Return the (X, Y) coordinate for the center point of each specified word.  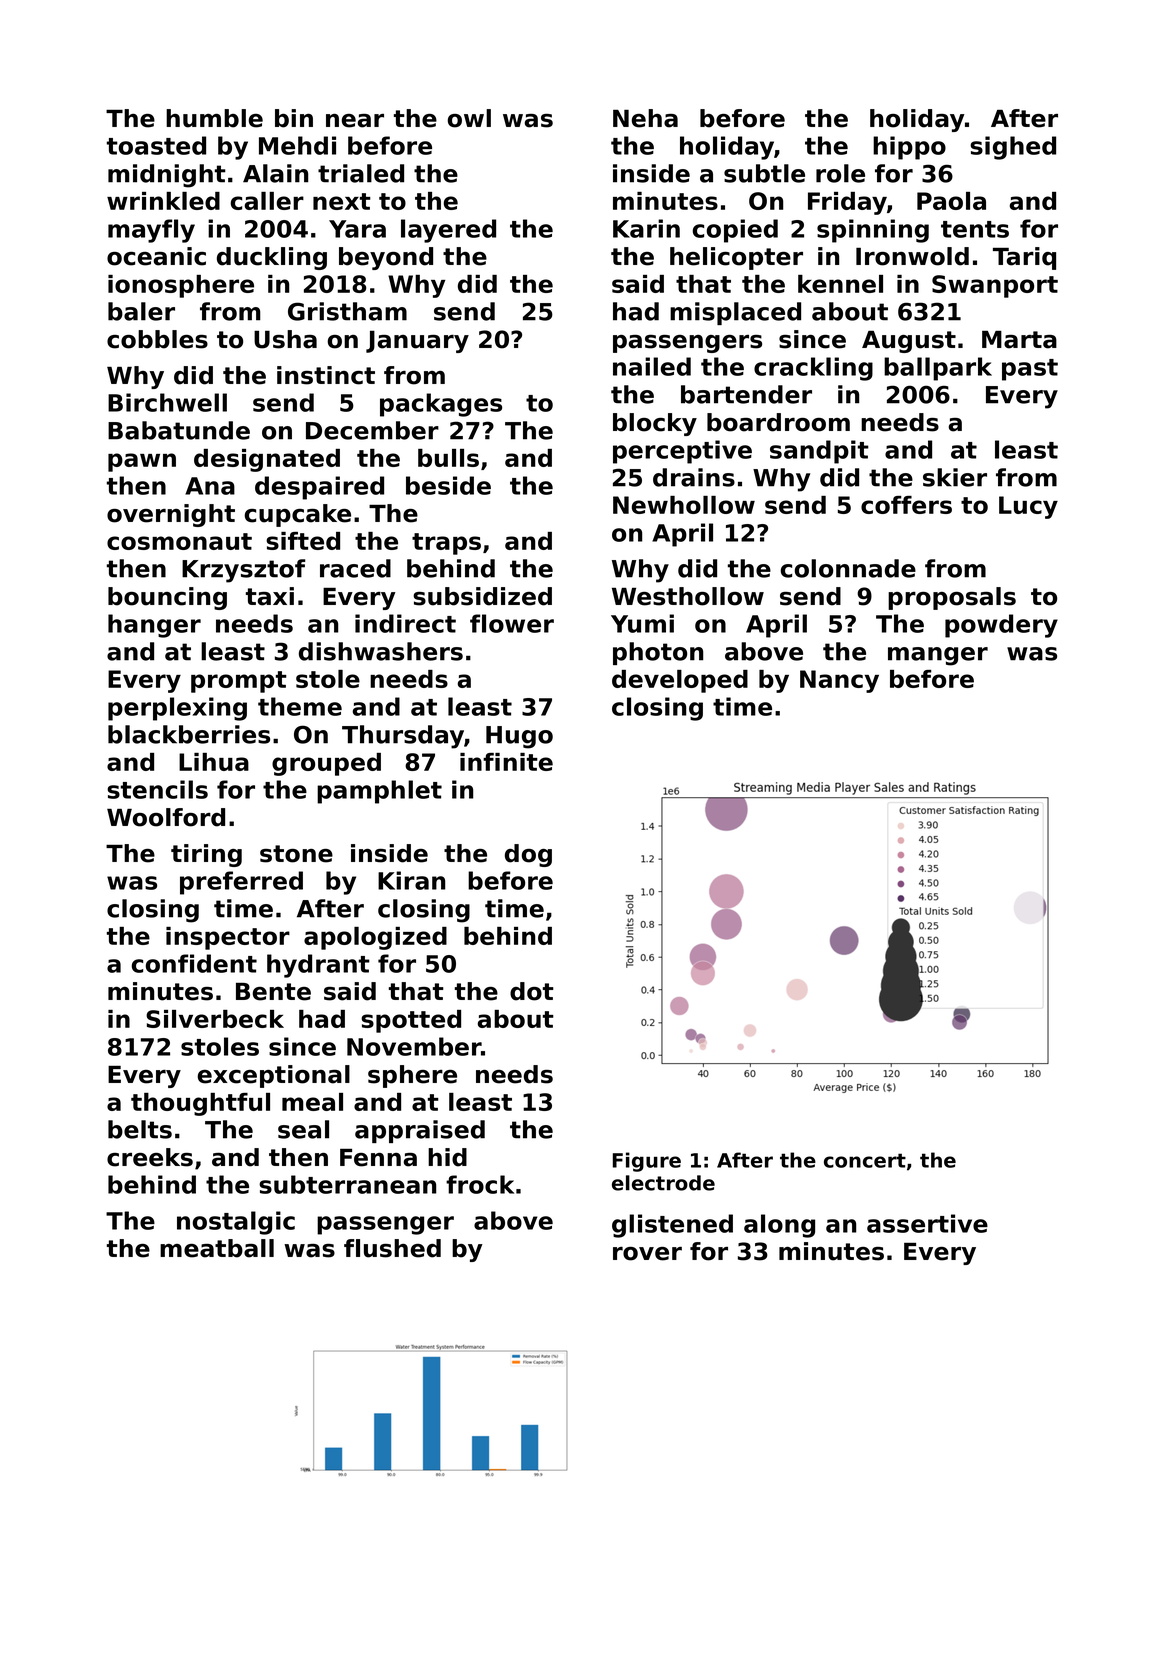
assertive (927, 1223)
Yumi (642, 623)
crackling (813, 369)
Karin (646, 228)
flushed (392, 1248)
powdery (1001, 626)
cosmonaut (179, 541)
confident (194, 963)
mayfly (151, 231)
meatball (217, 1248)
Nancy (839, 681)
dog (528, 855)
